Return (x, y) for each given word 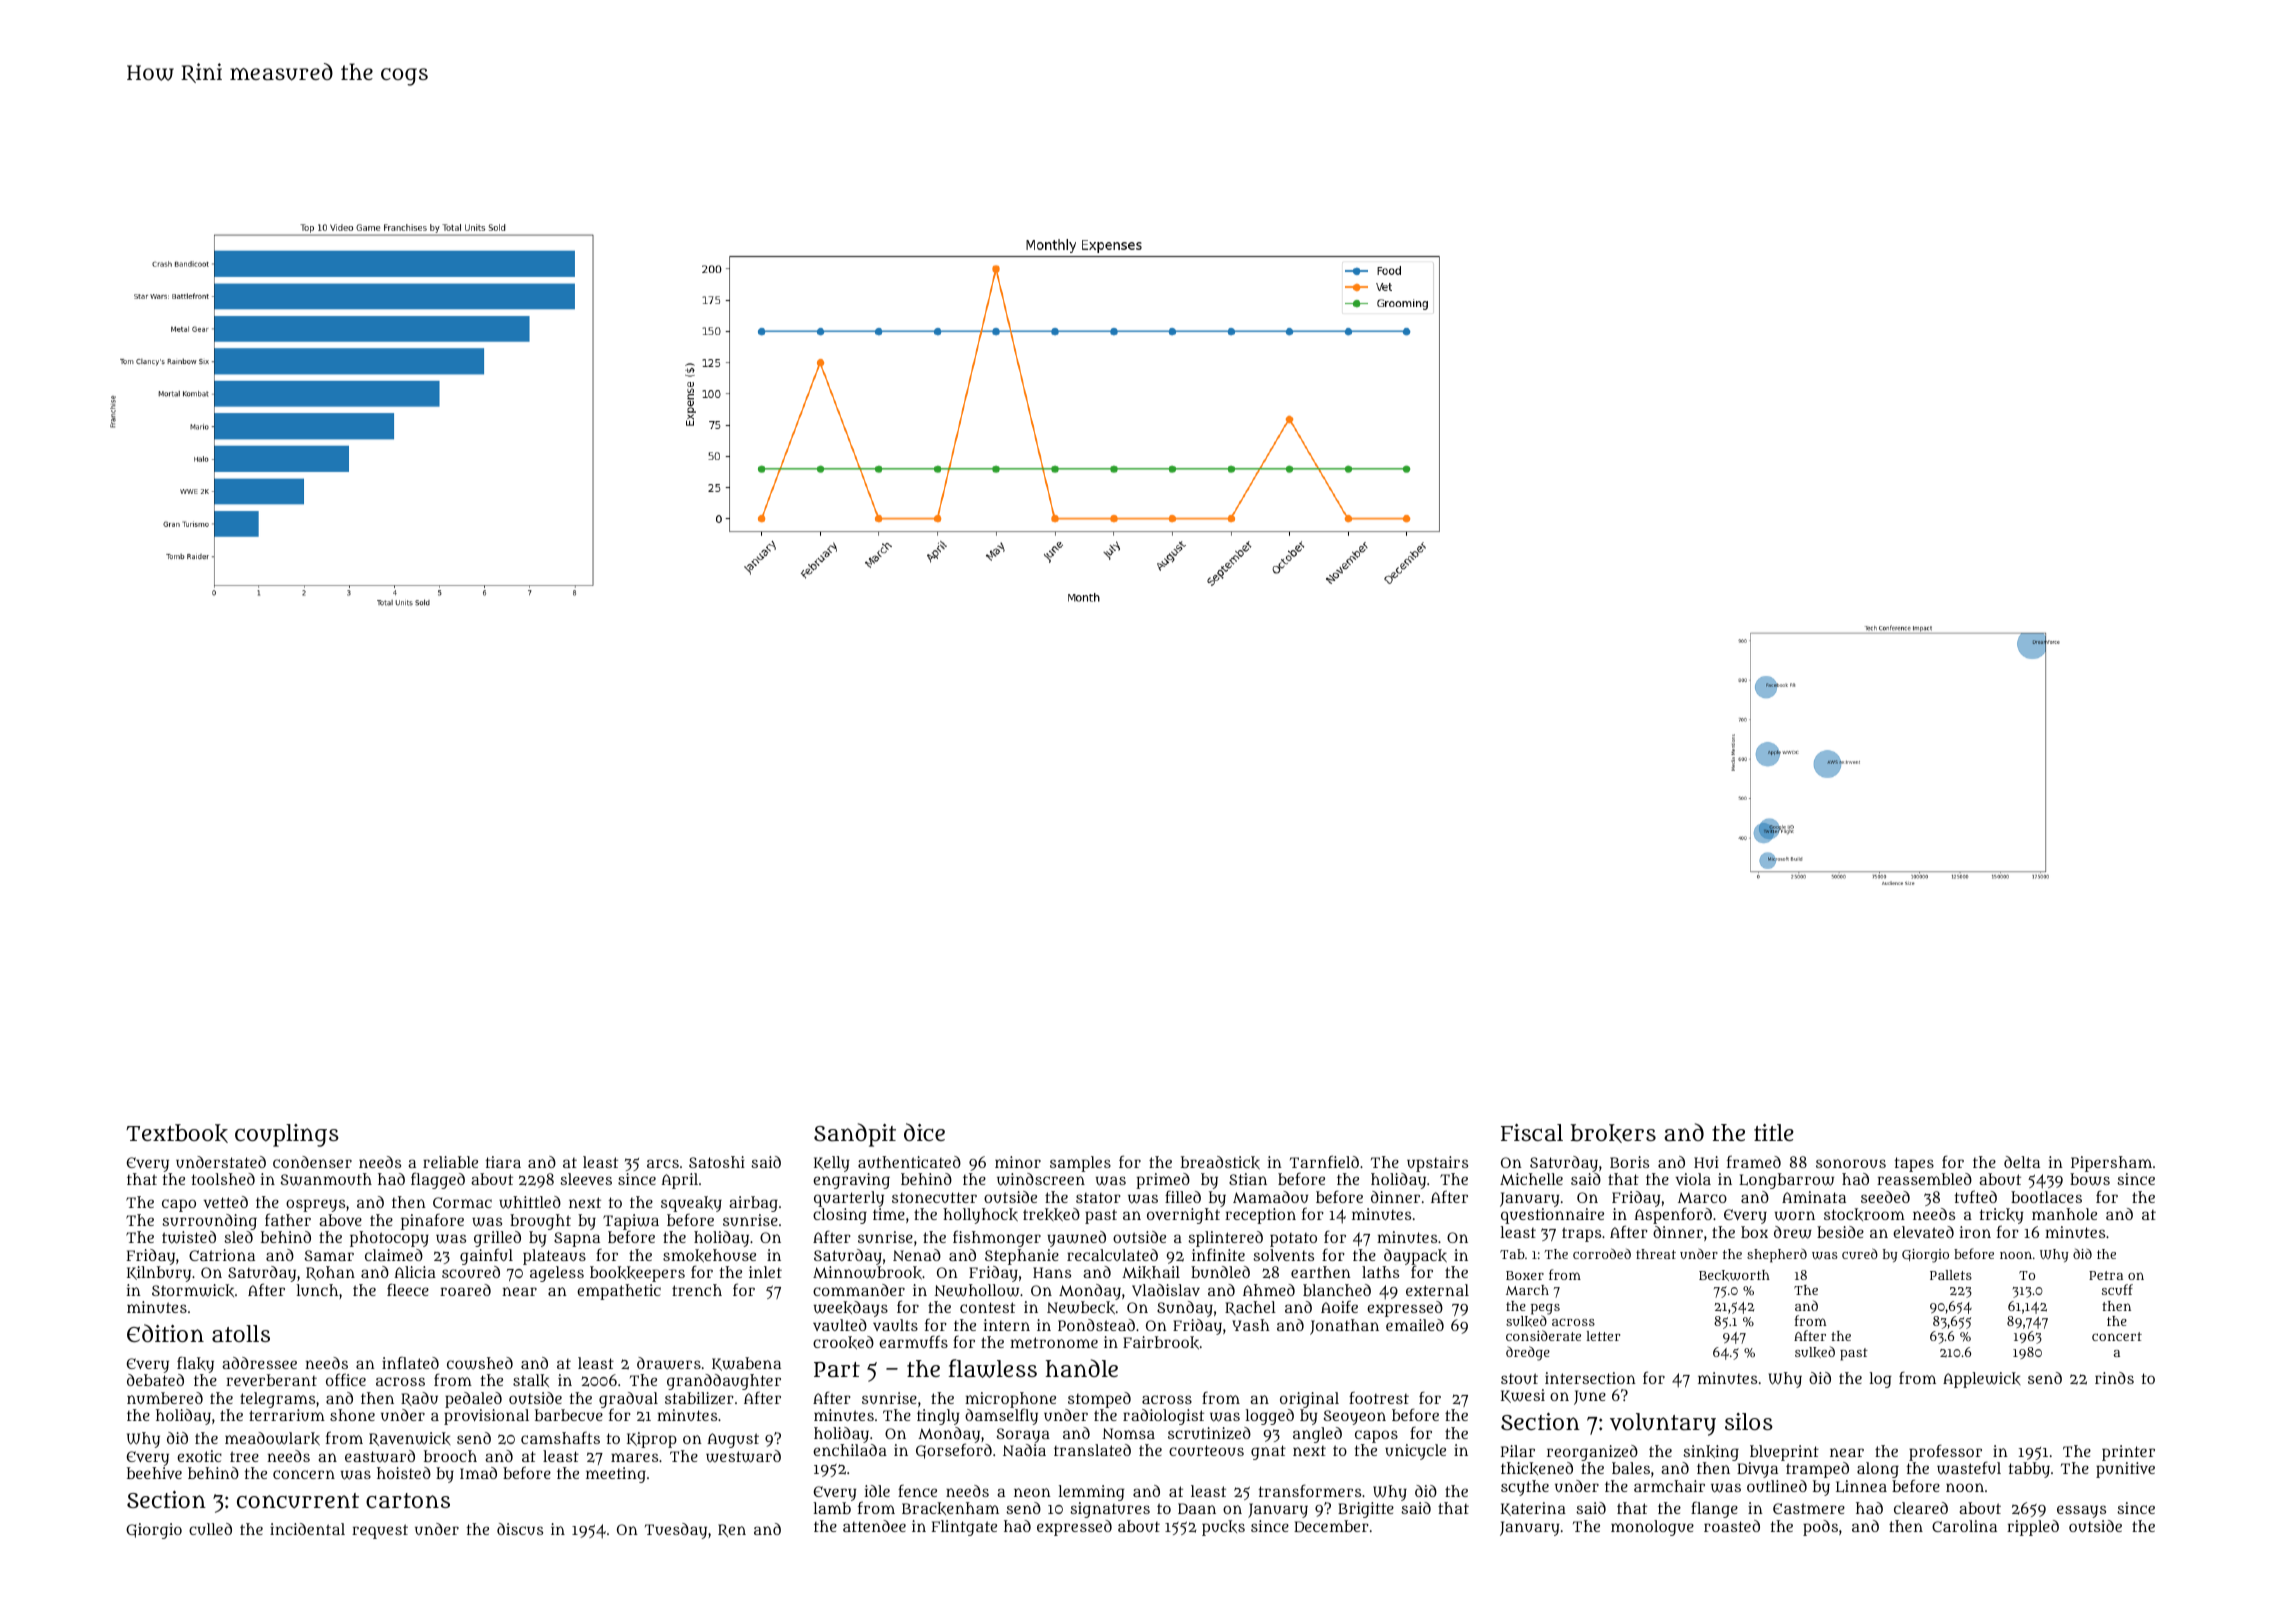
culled (210, 1529)
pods (1820, 1528)
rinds (2114, 1378)
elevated (1923, 1232)
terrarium (287, 1415)
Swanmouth (326, 1179)
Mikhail (1151, 1272)
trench (697, 1290)
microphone (1010, 1400)
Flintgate (964, 1528)
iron (1975, 1232)
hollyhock (980, 1216)
